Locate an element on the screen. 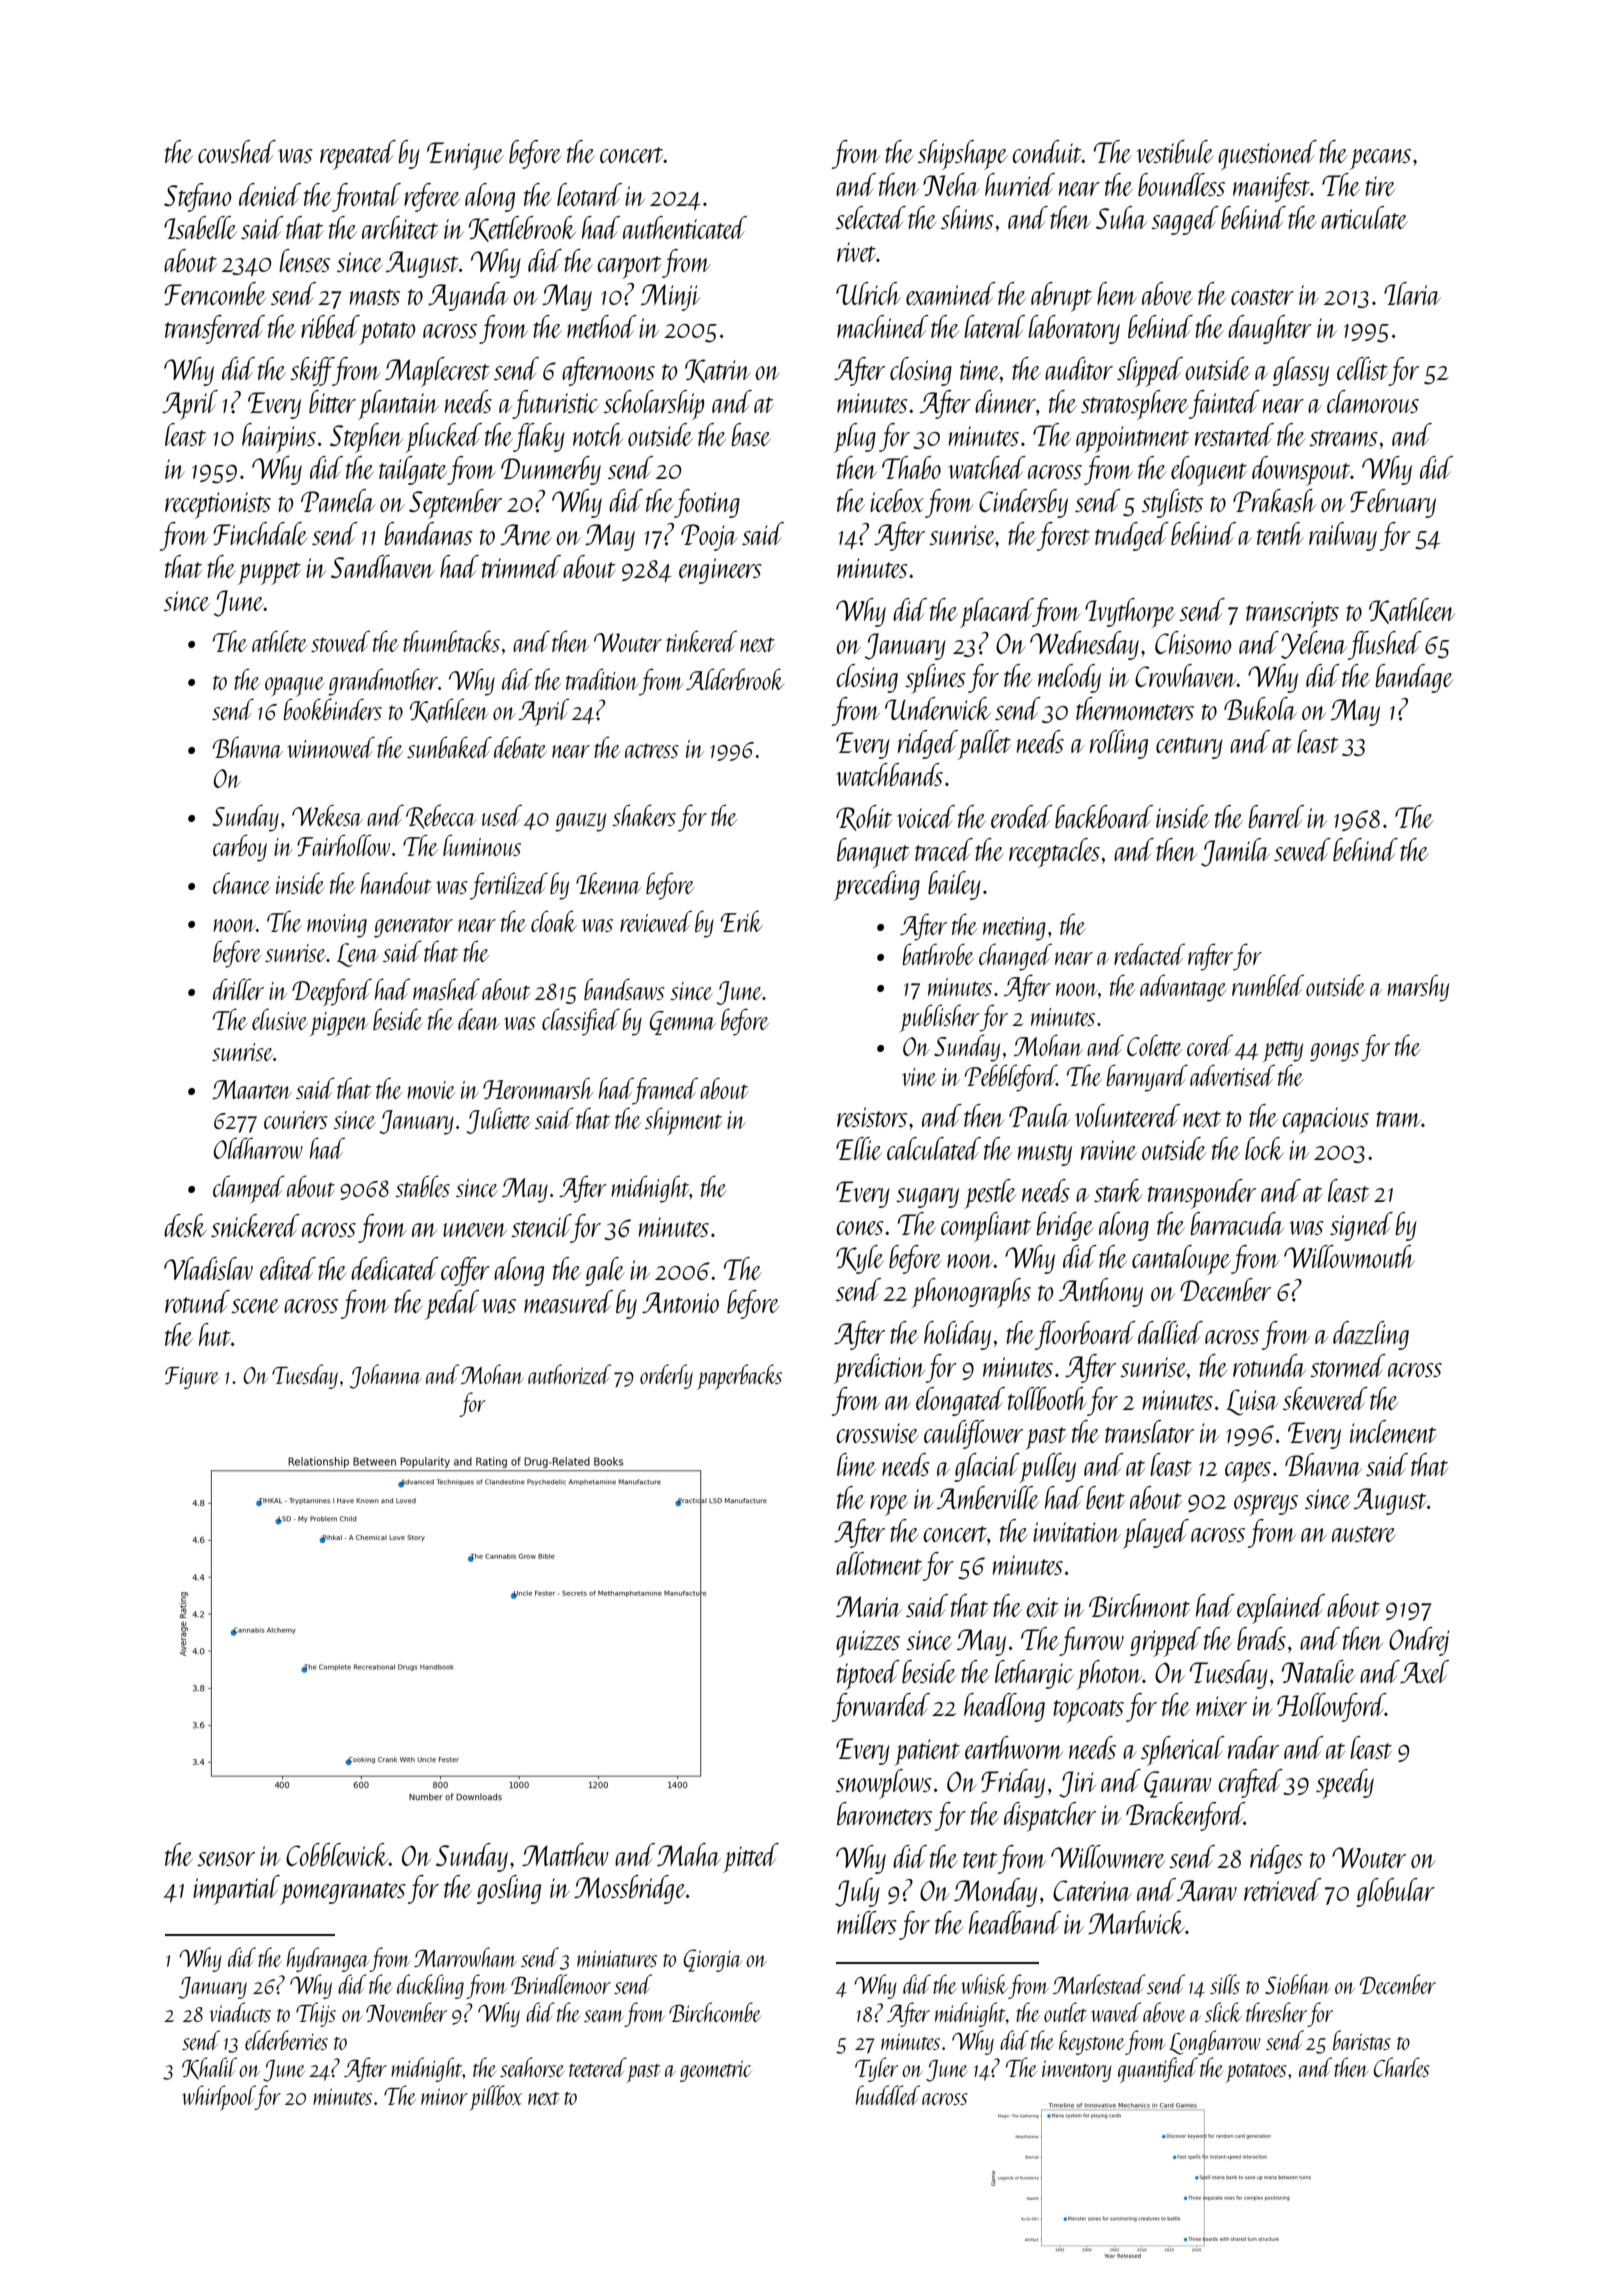  sensor is located at coordinates (226, 1859).
